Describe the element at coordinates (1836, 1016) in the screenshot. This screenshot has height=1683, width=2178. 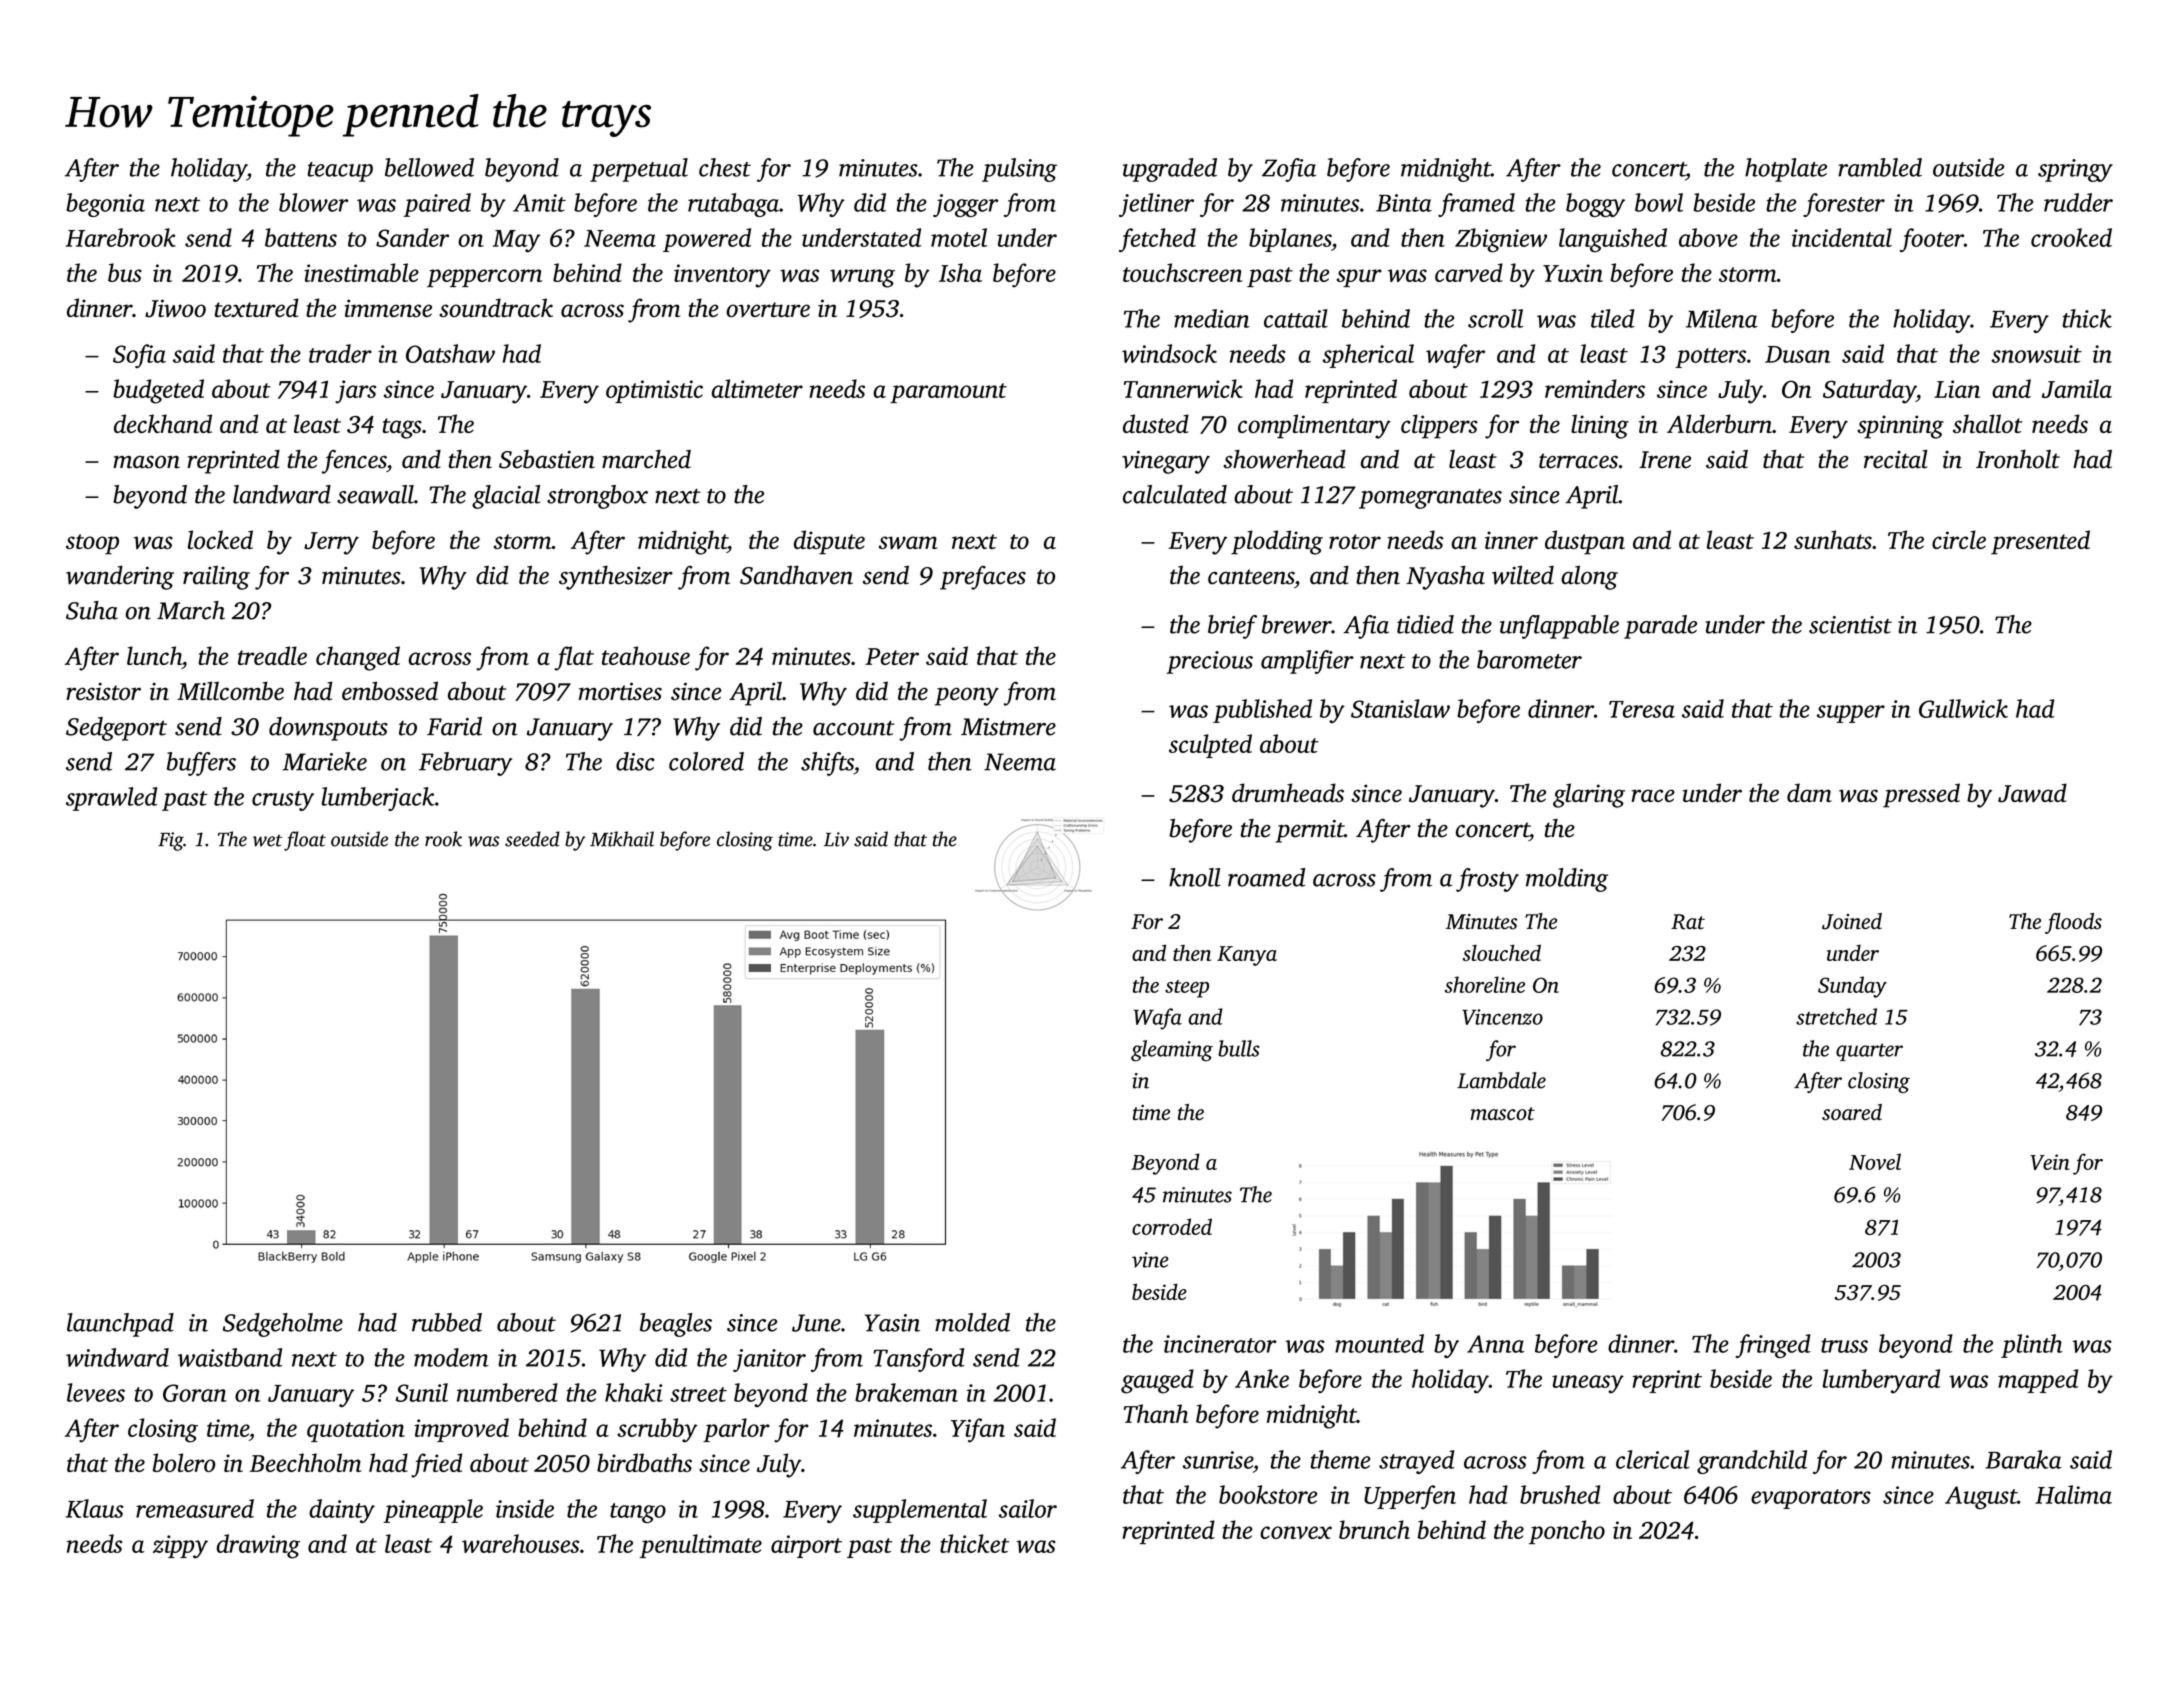
I see `stretched` at that location.
